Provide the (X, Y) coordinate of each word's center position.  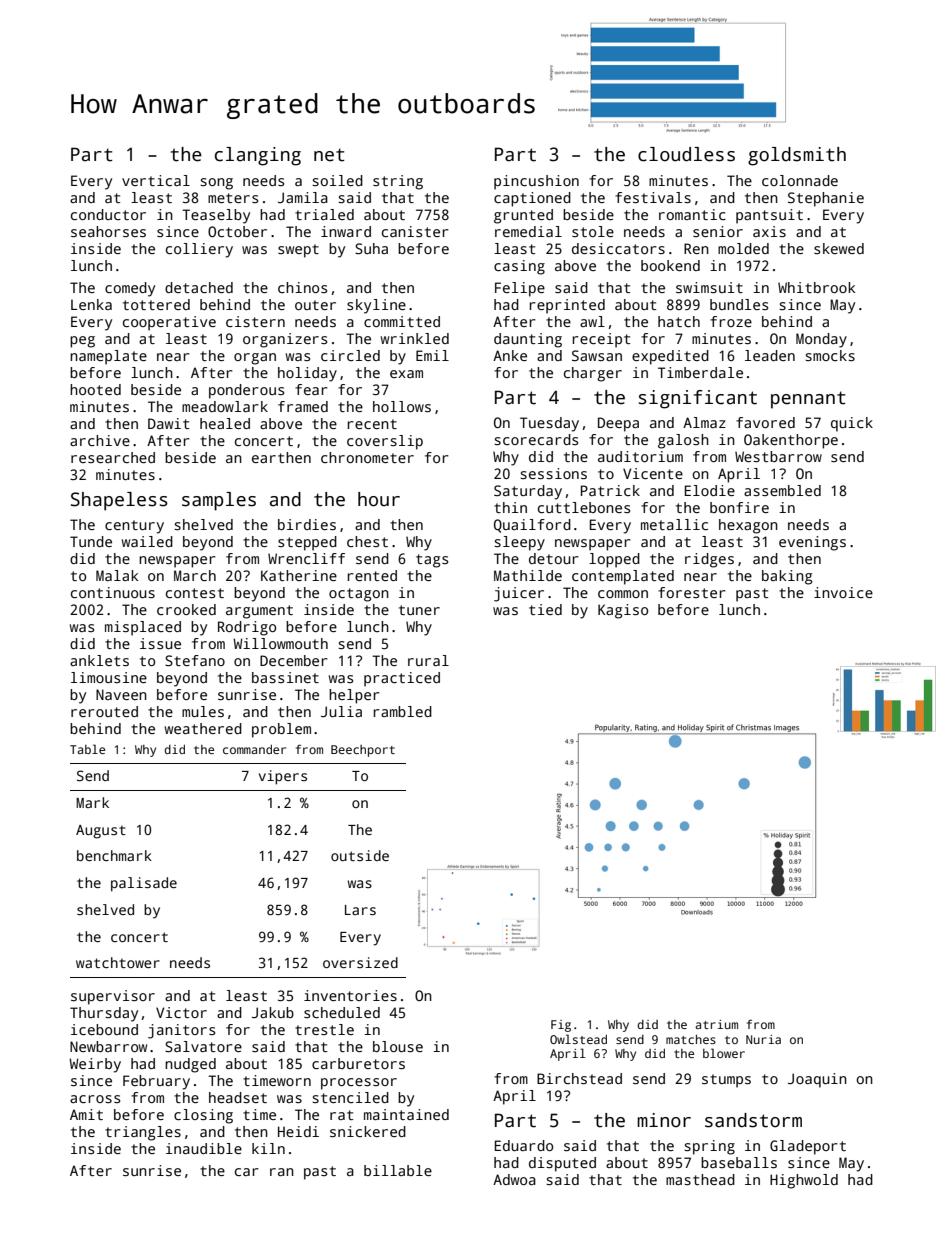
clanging (258, 156)
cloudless (686, 154)
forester (692, 592)
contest (195, 593)
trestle (324, 1029)
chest (367, 541)
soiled (337, 180)
